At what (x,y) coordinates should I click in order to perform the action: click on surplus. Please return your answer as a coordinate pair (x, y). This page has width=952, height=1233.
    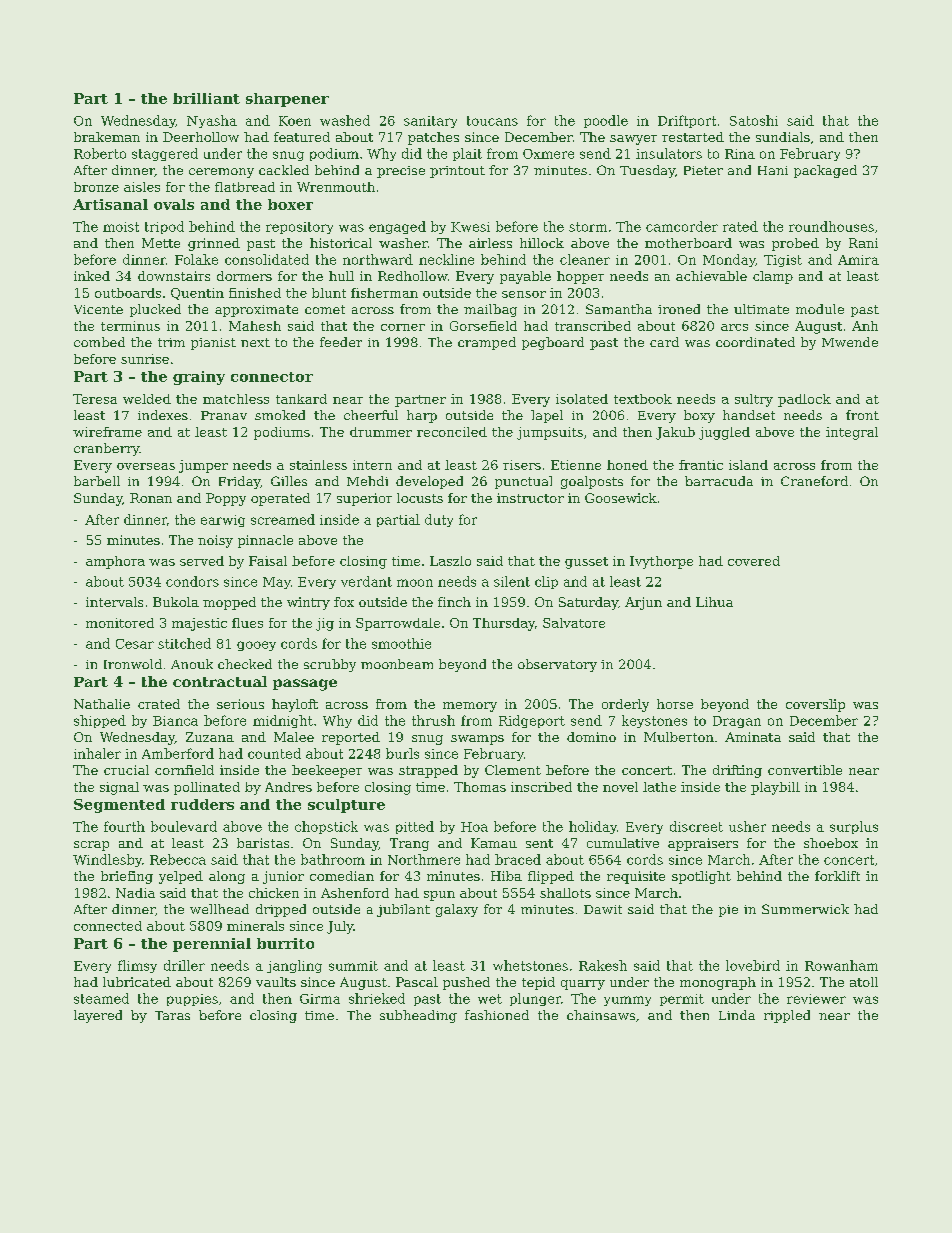
    Looking at the image, I should click on (854, 827).
